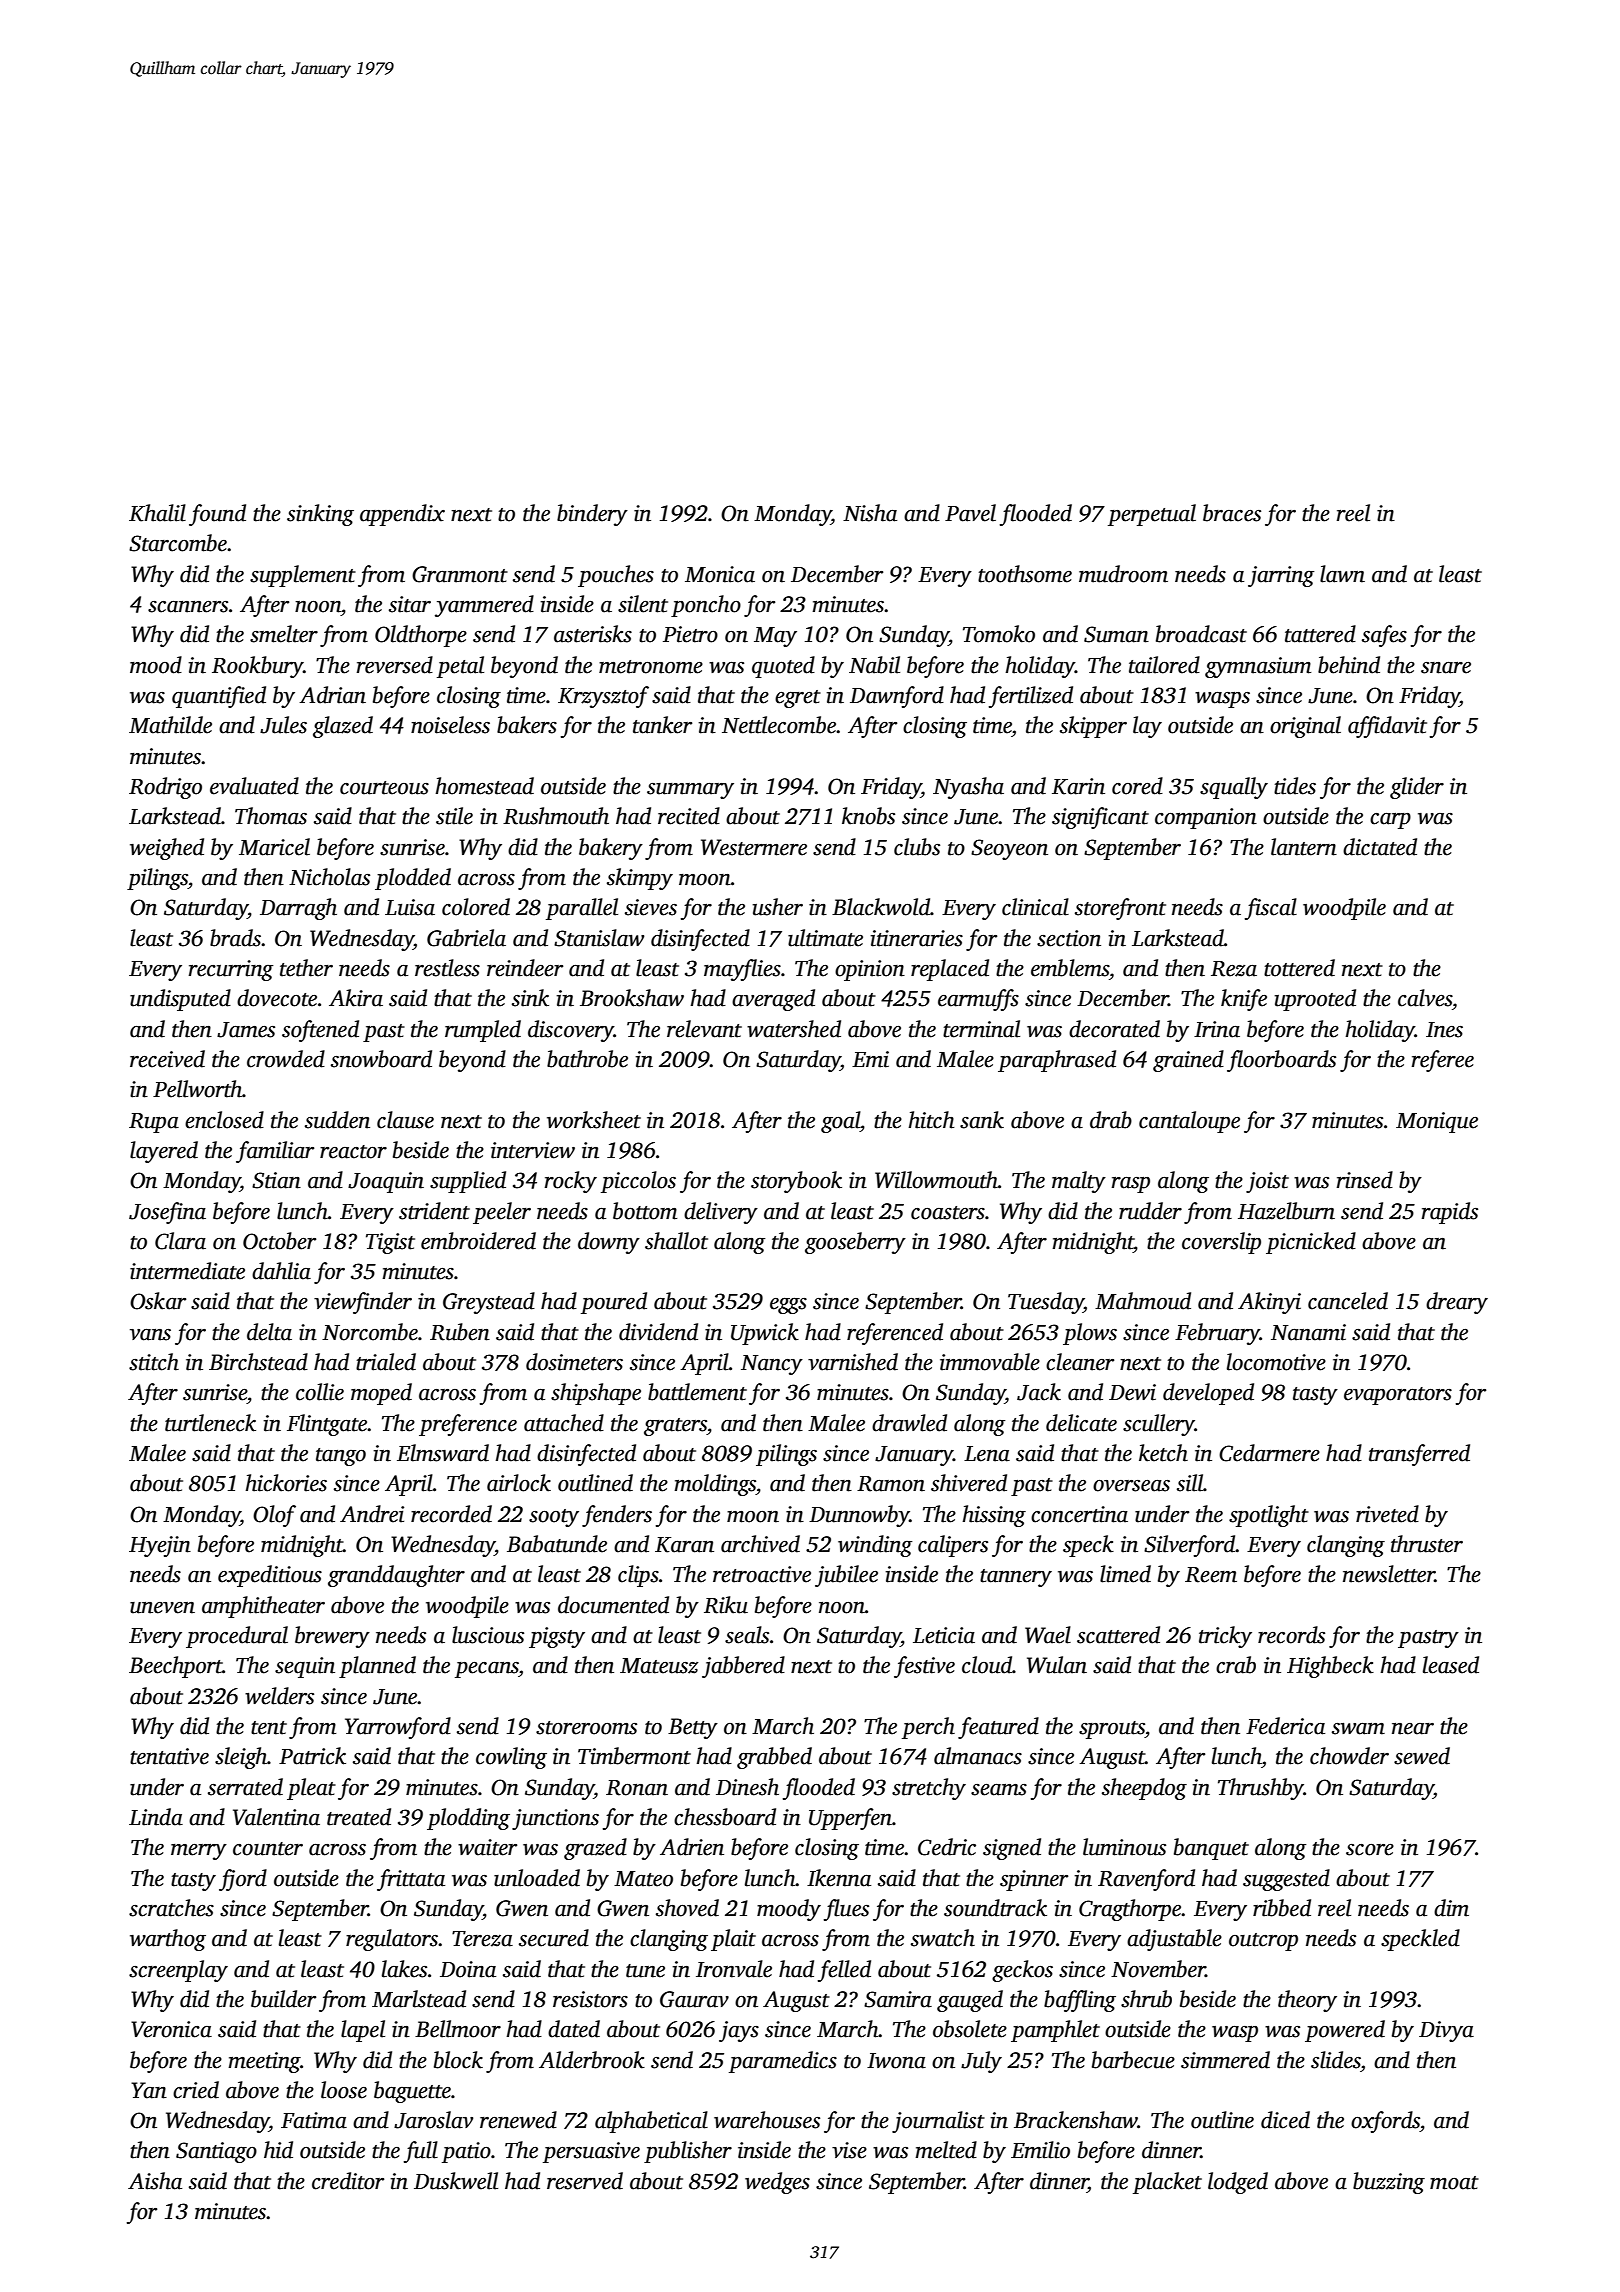  What do you see at coordinates (1342, 574) in the screenshot?
I see `lawn` at bounding box center [1342, 574].
